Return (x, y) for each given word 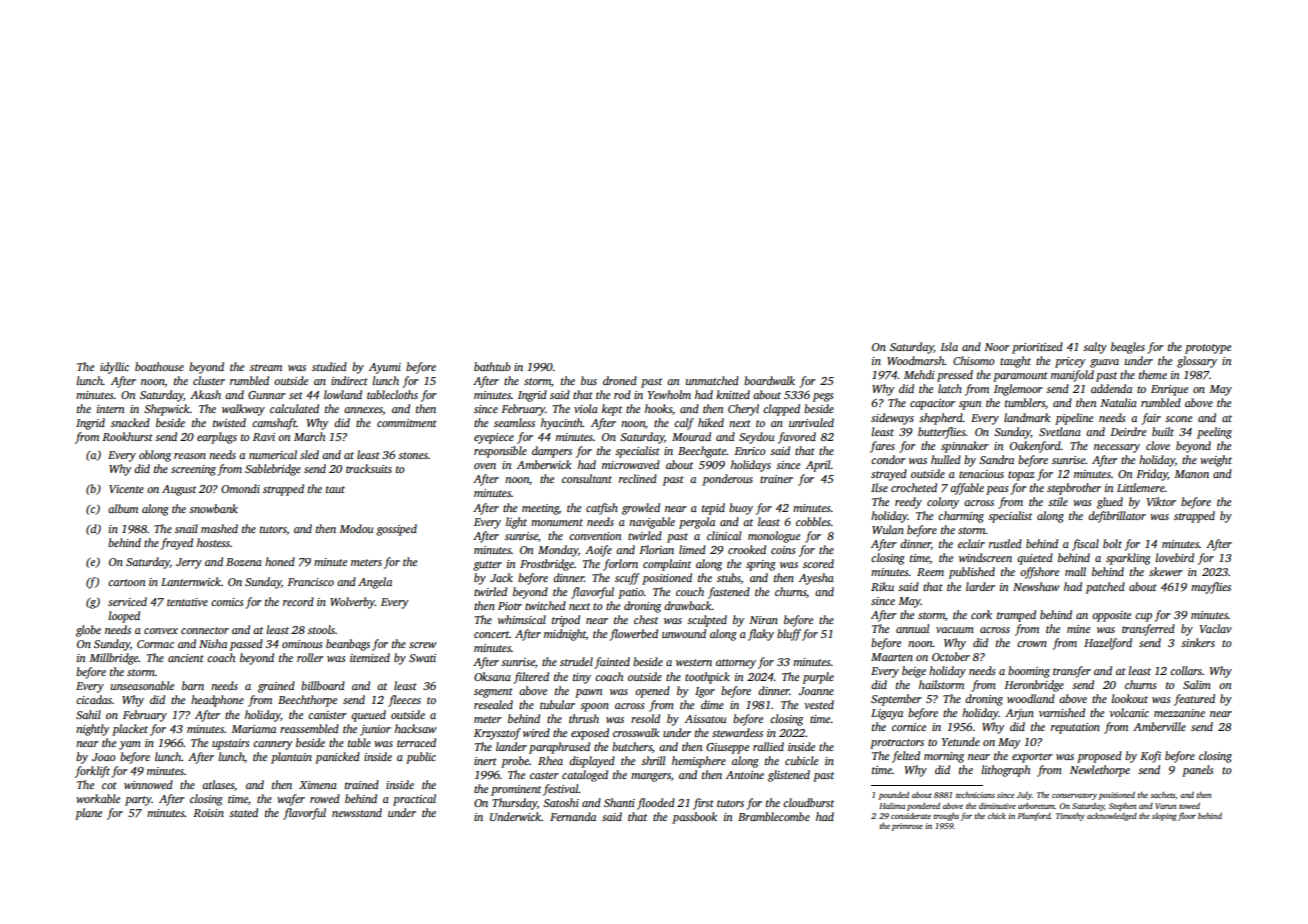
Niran (763, 620)
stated (243, 812)
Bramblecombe (774, 816)
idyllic (114, 368)
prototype (1208, 349)
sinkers (1198, 642)
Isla (949, 346)
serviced (127, 601)
